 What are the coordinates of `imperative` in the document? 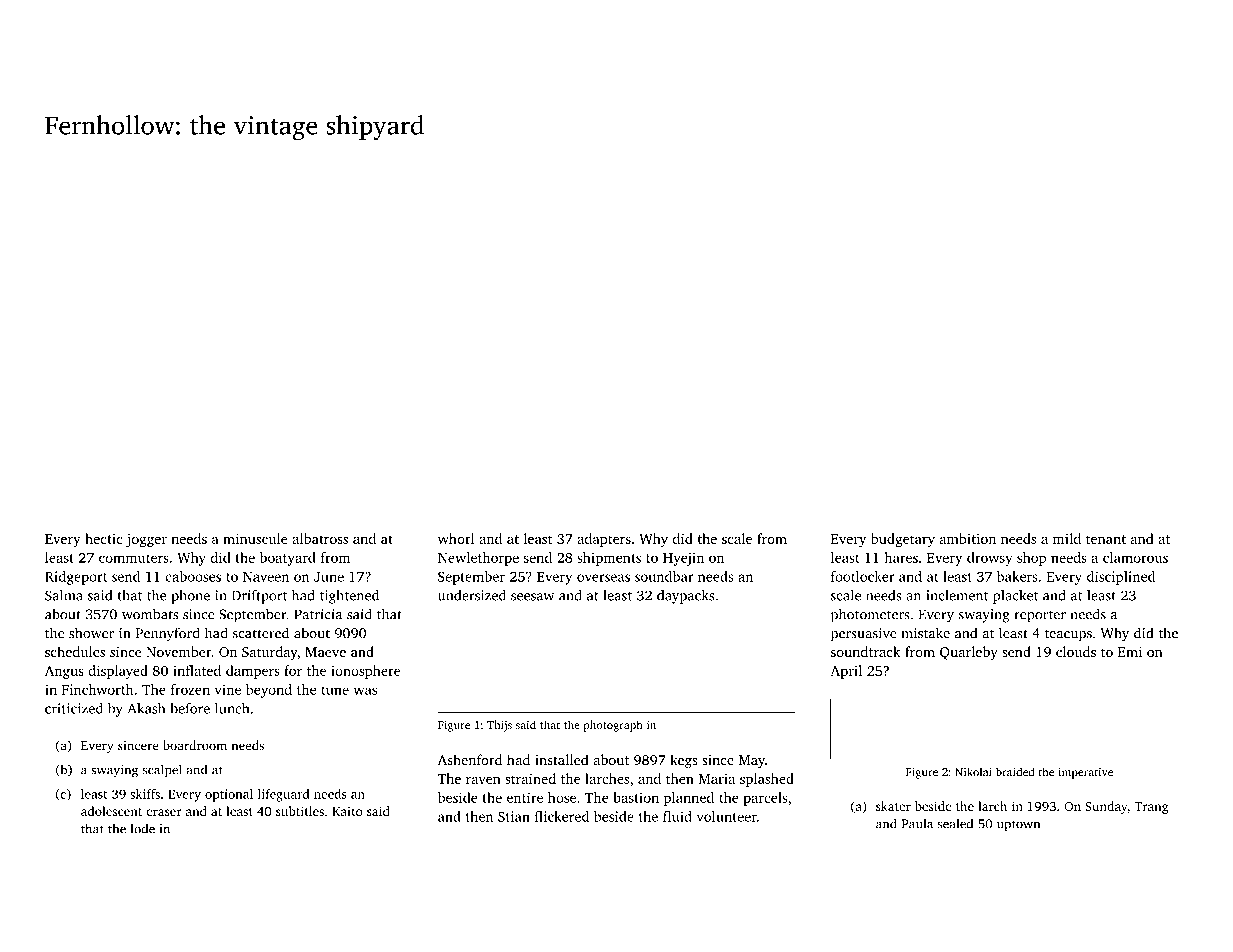 It's located at (1086, 773).
